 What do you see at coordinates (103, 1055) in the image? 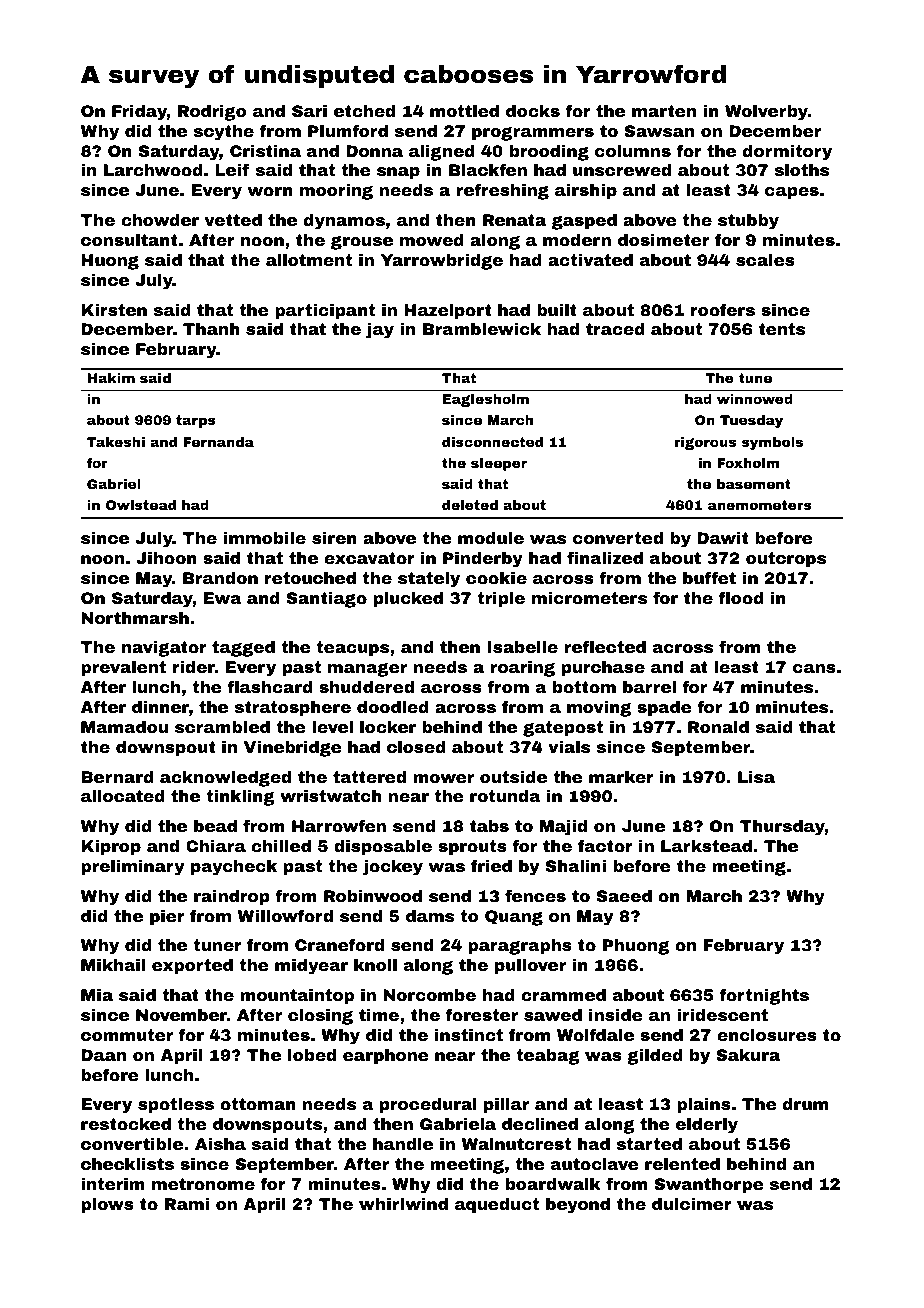
I see `Daan` at bounding box center [103, 1055].
